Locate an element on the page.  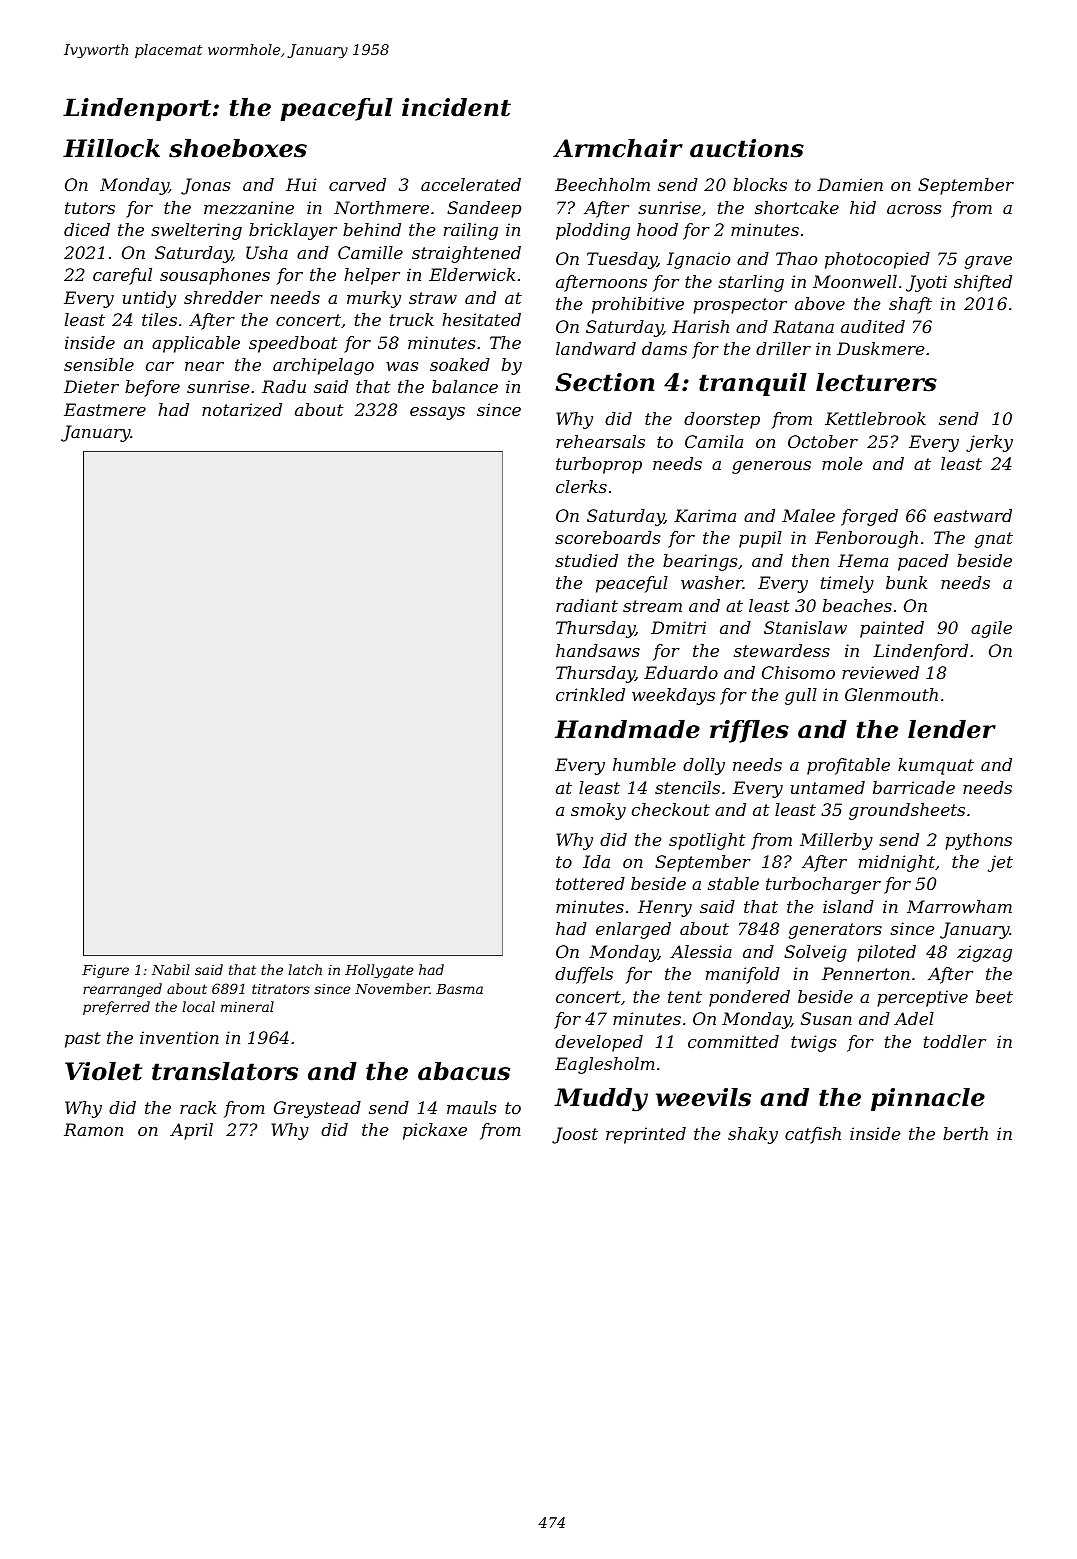
humble is located at coordinates (644, 764).
